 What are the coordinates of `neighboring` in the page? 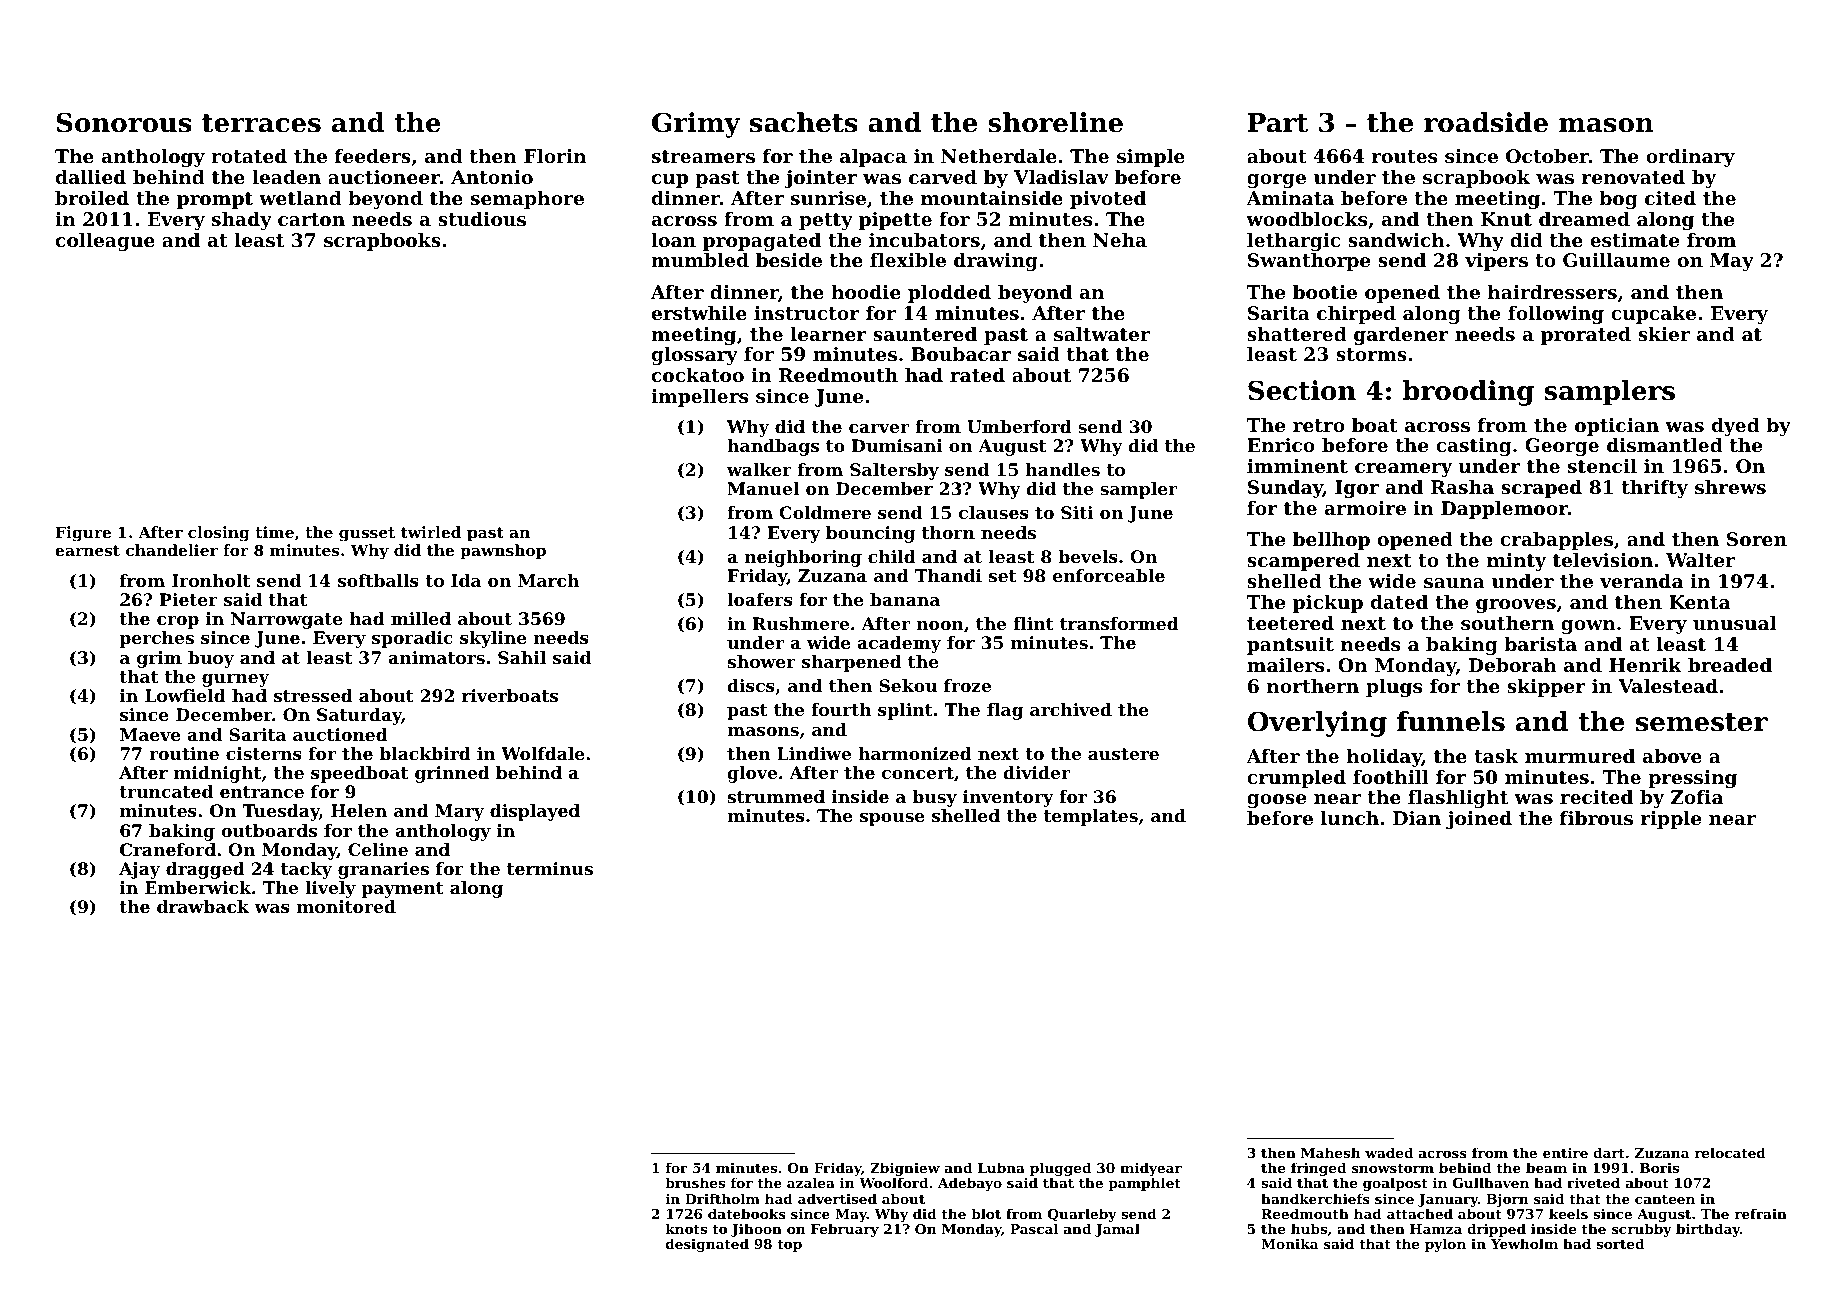 It's located at (803, 558).
